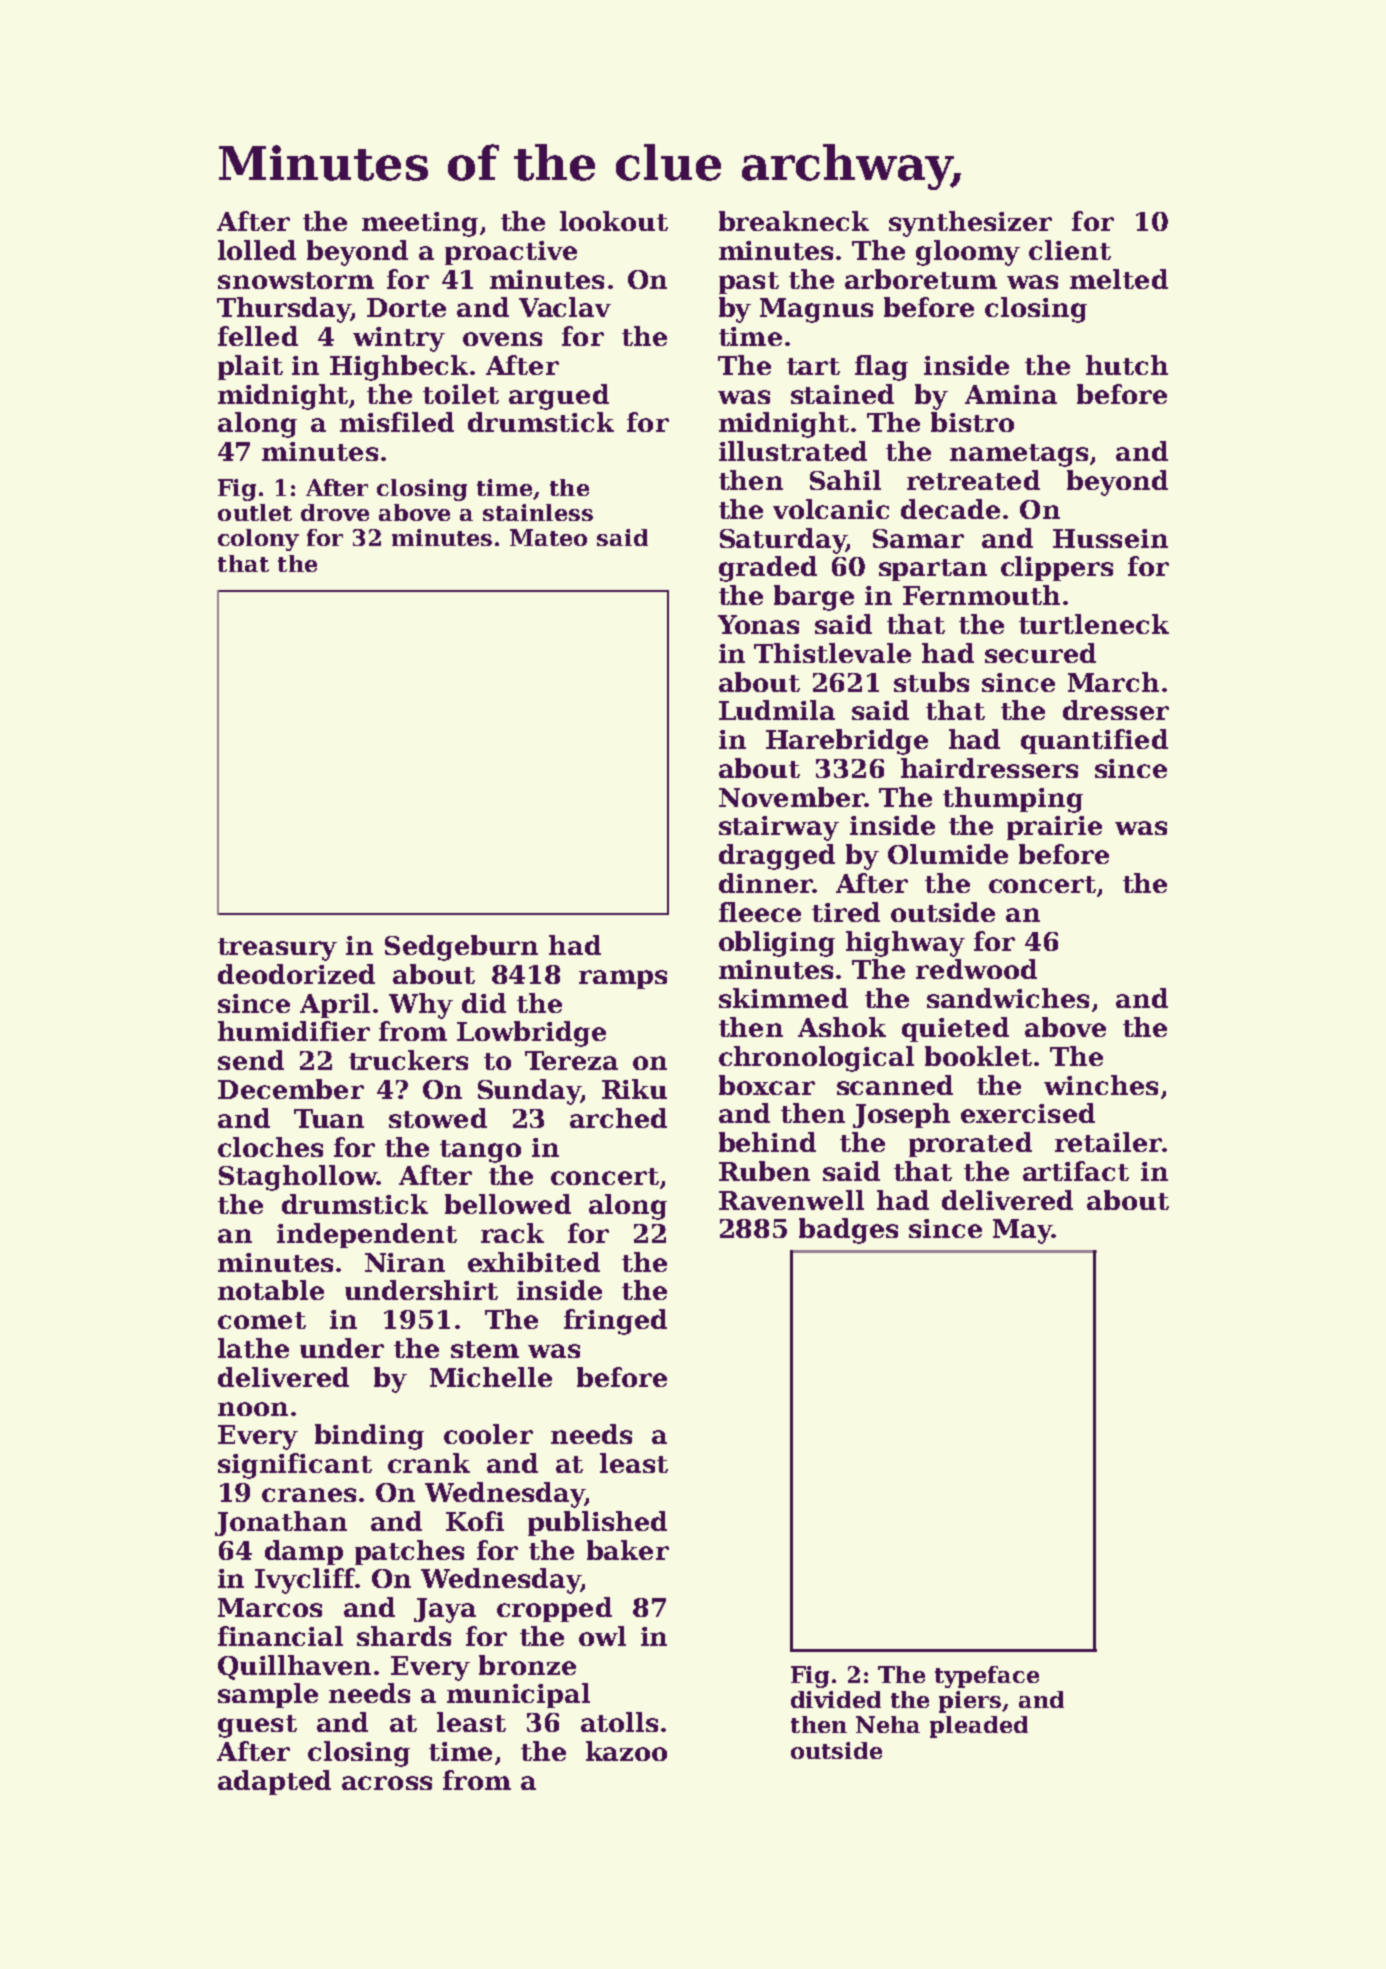 The height and width of the screenshot is (1969, 1386). Describe the element at coordinates (626, 1751) in the screenshot. I see `kazoo` at that location.
